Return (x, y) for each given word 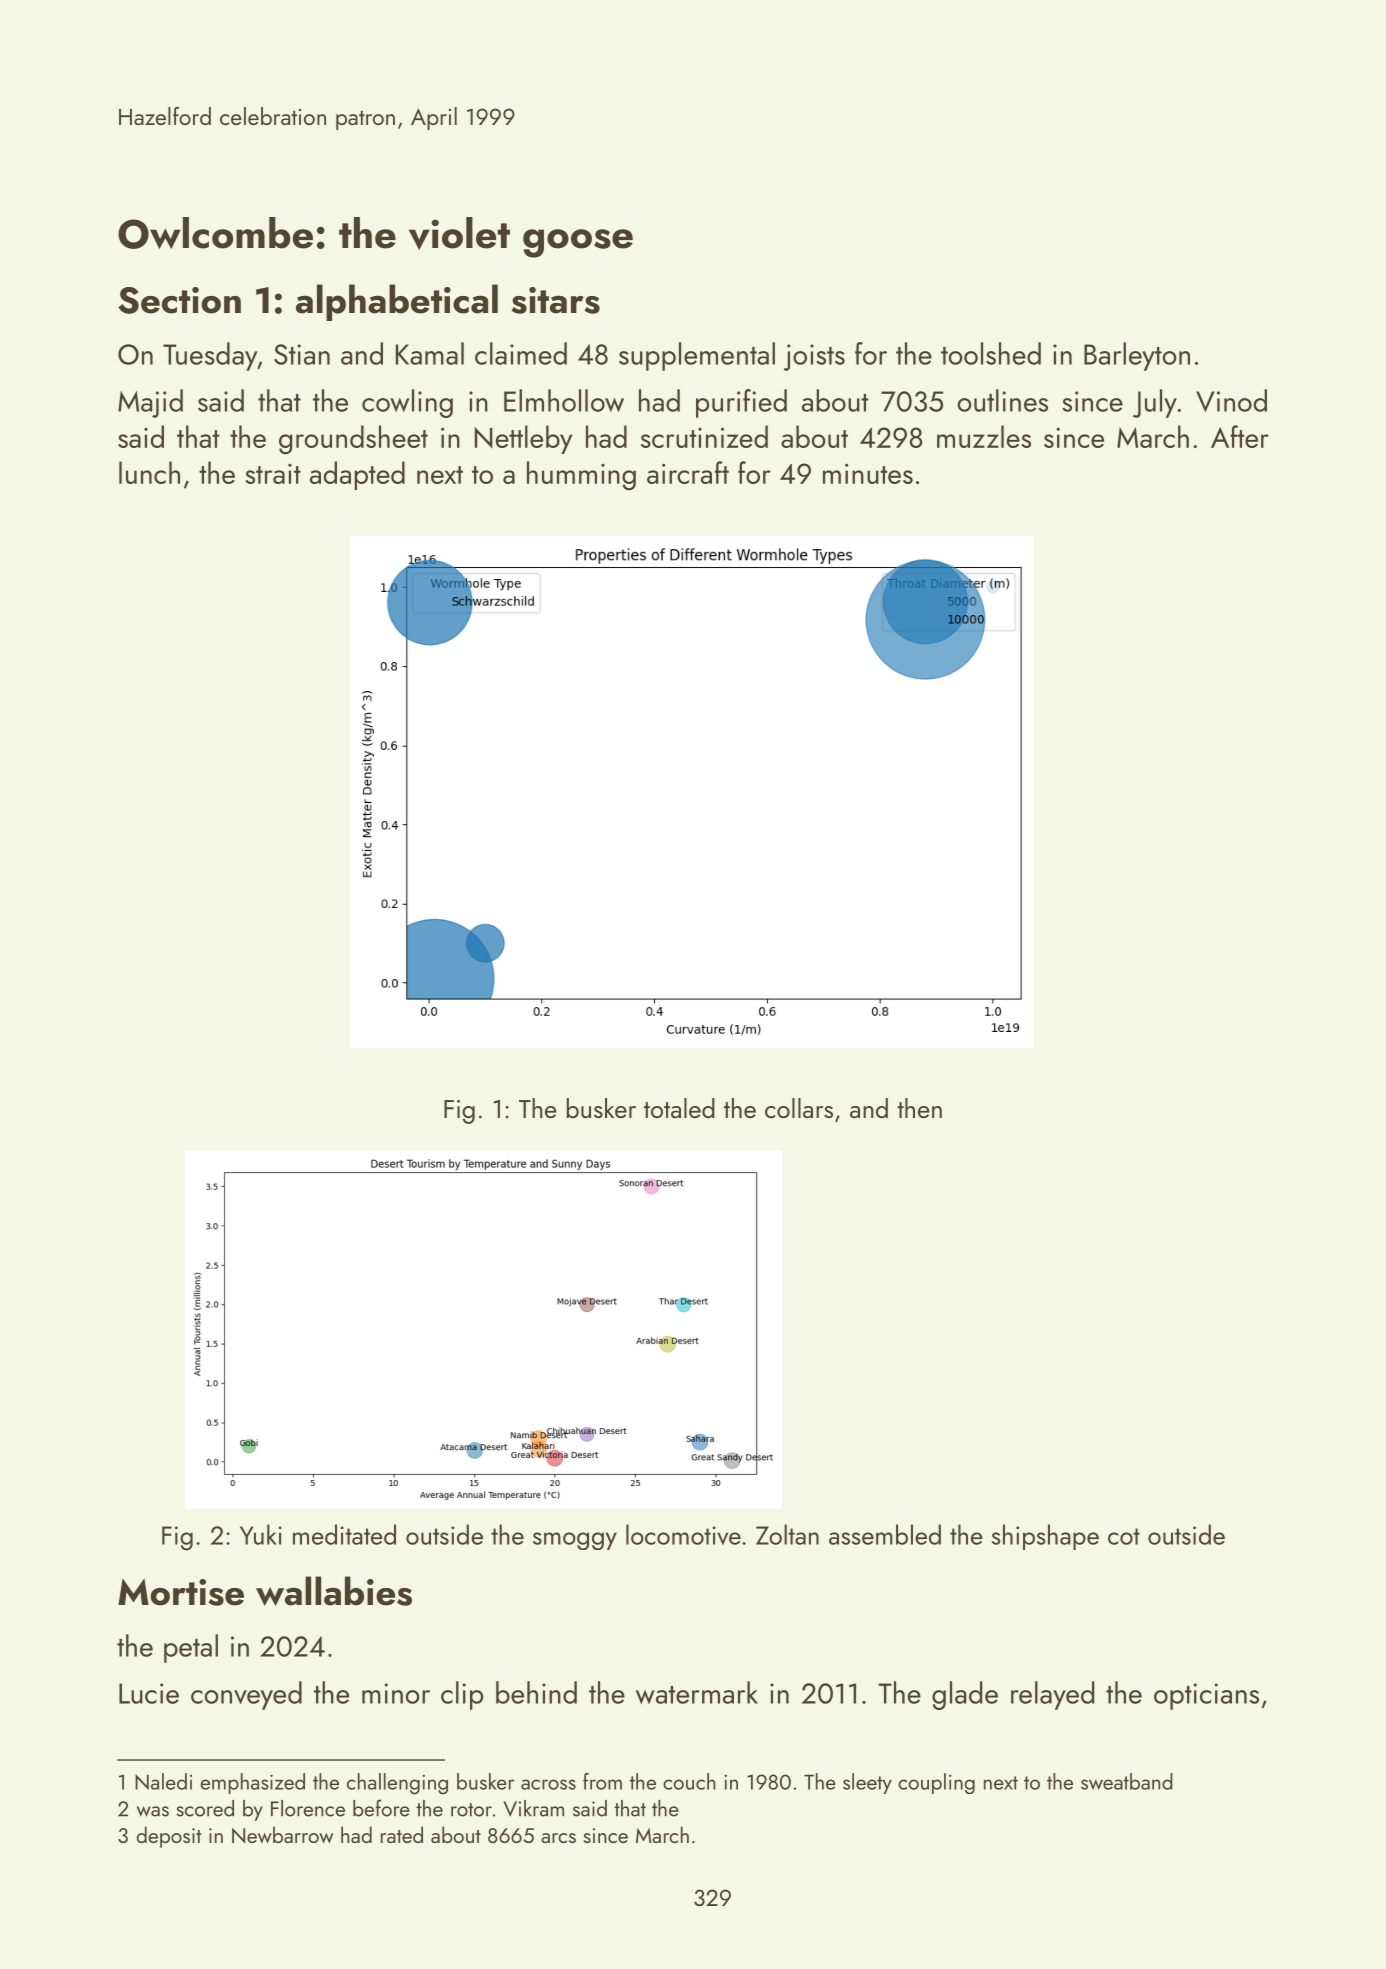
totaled (679, 1108)
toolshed (991, 353)
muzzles (984, 436)
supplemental (697, 356)
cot (1124, 1536)
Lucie (149, 1693)
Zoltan (787, 1534)
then (919, 1108)
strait (273, 474)
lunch (149, 472)
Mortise (181, 1592)
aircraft (688, 472)
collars (799, 1108)
